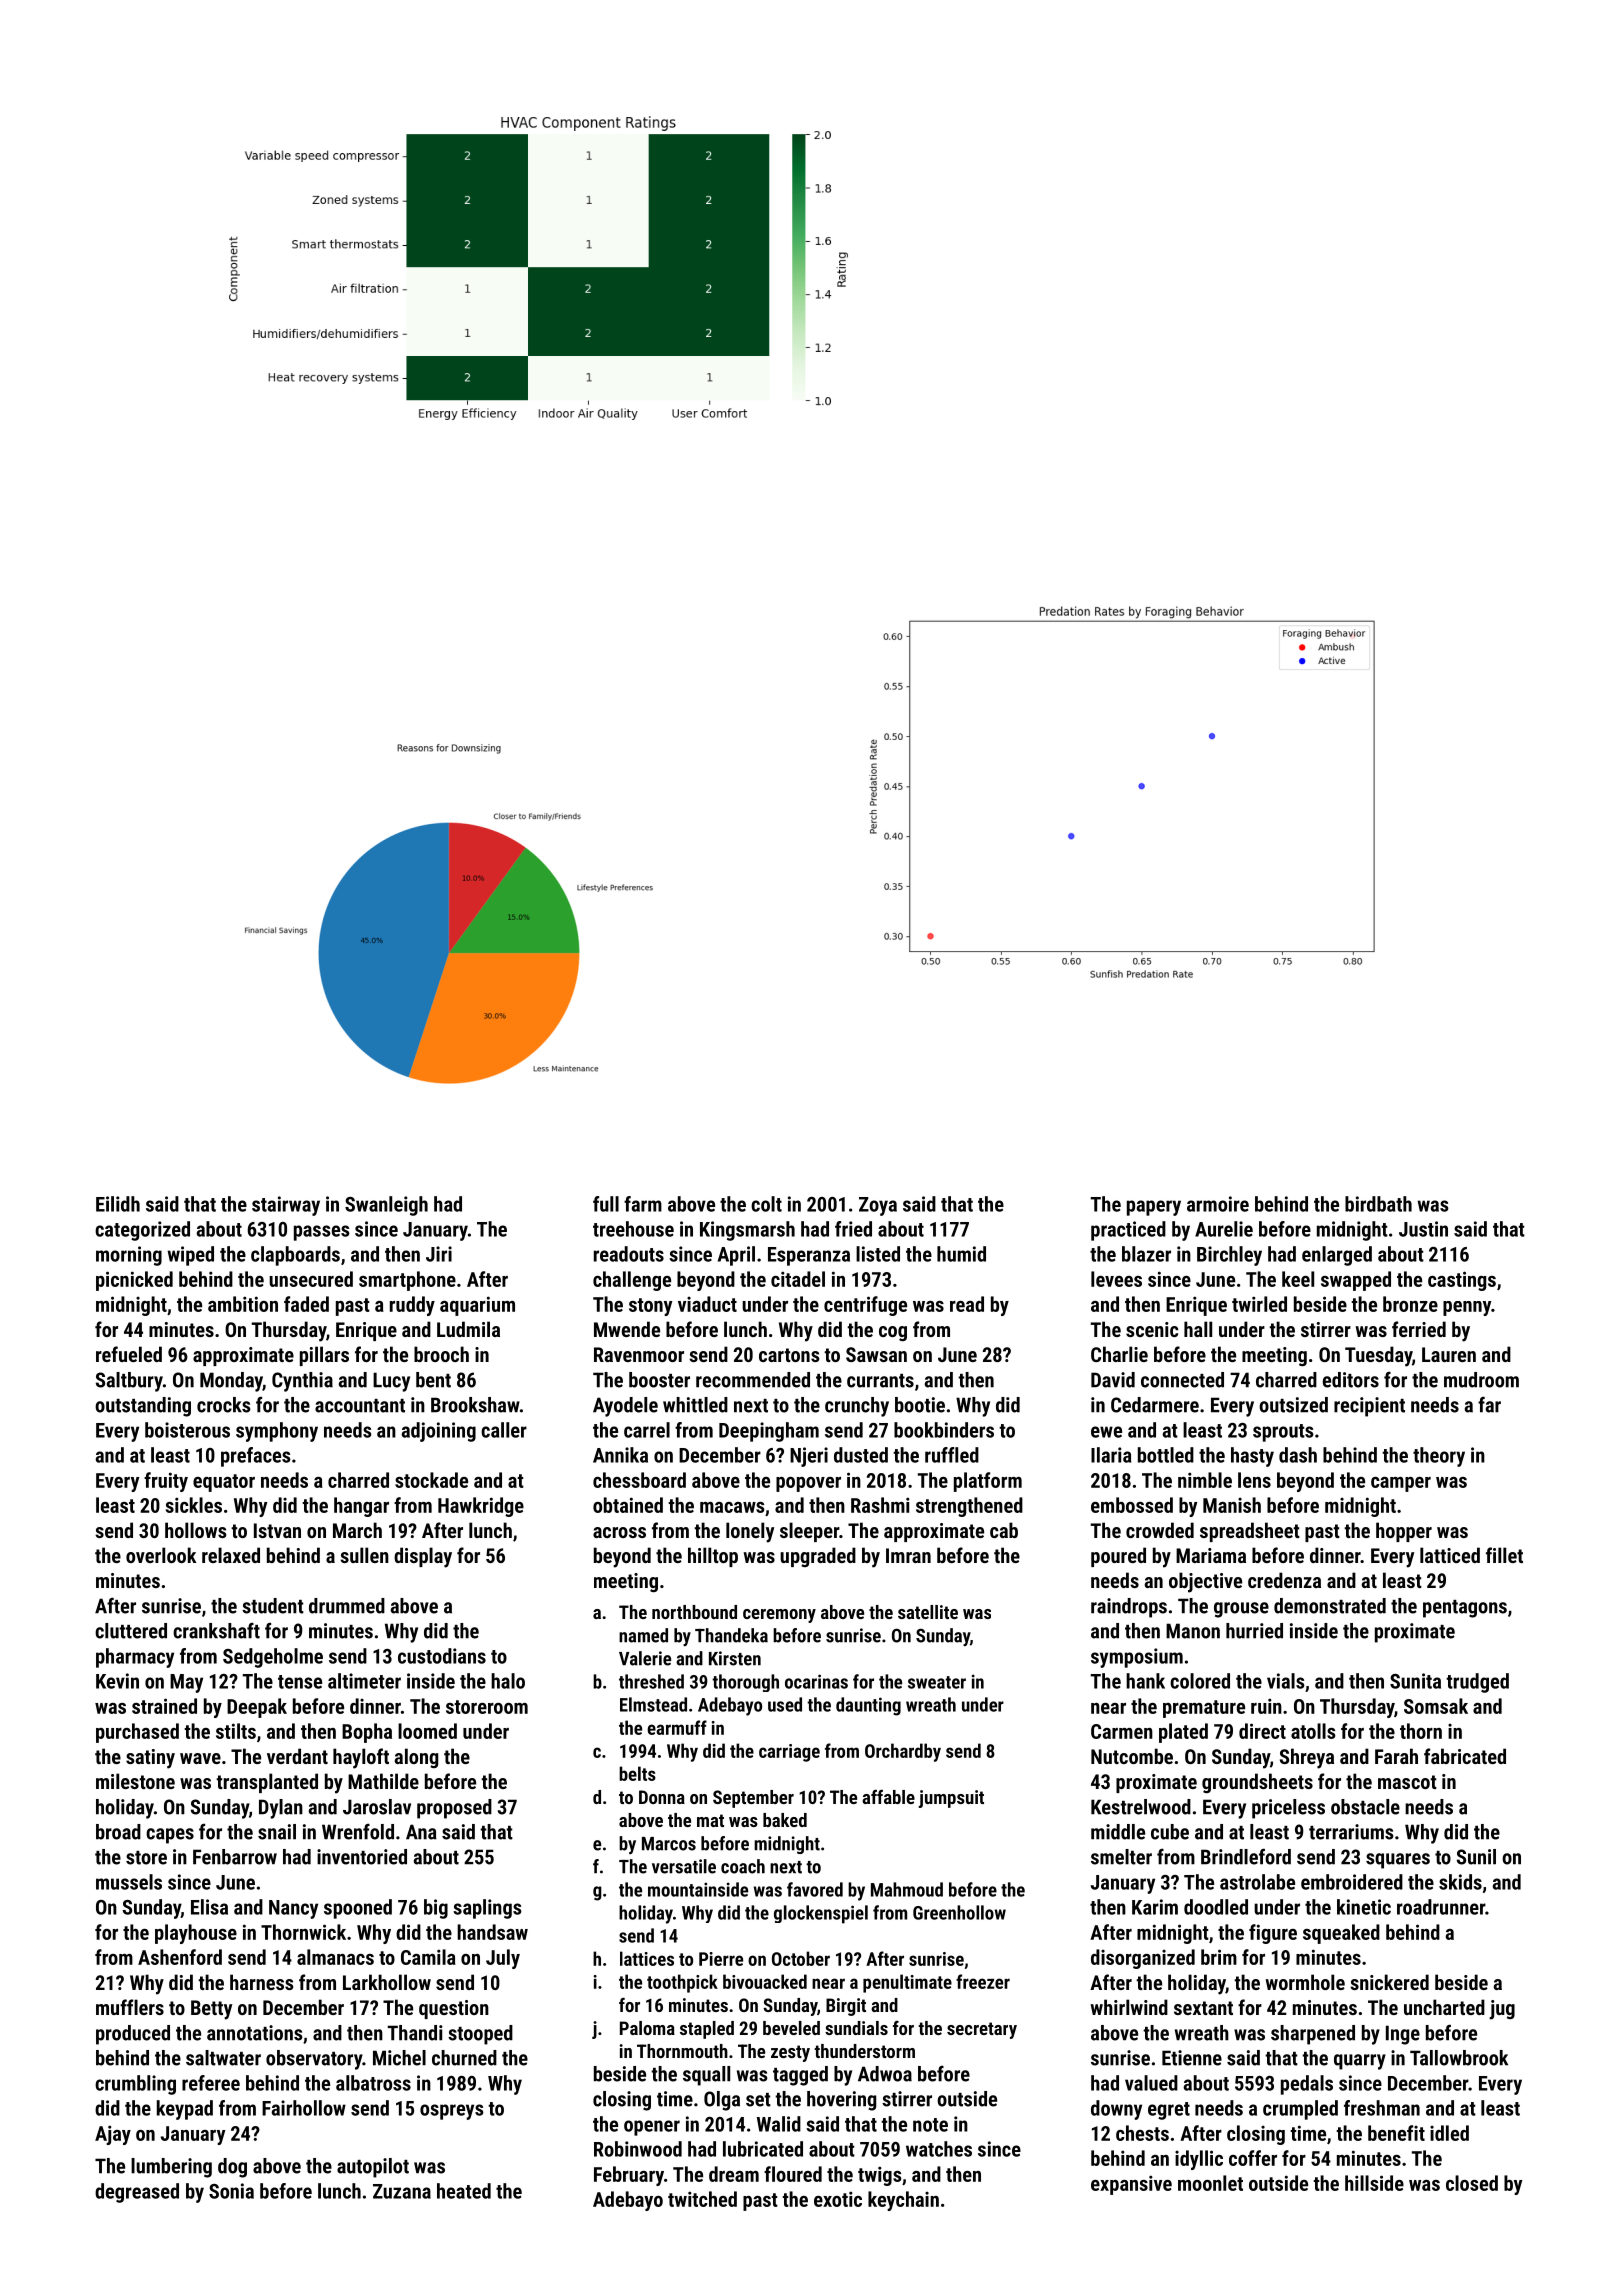 The width and height of the screenshot is (1620, 2292). Describe the element at coordinates (1224, 1229) in the screenshot. I see `Aurelie` at that location.
